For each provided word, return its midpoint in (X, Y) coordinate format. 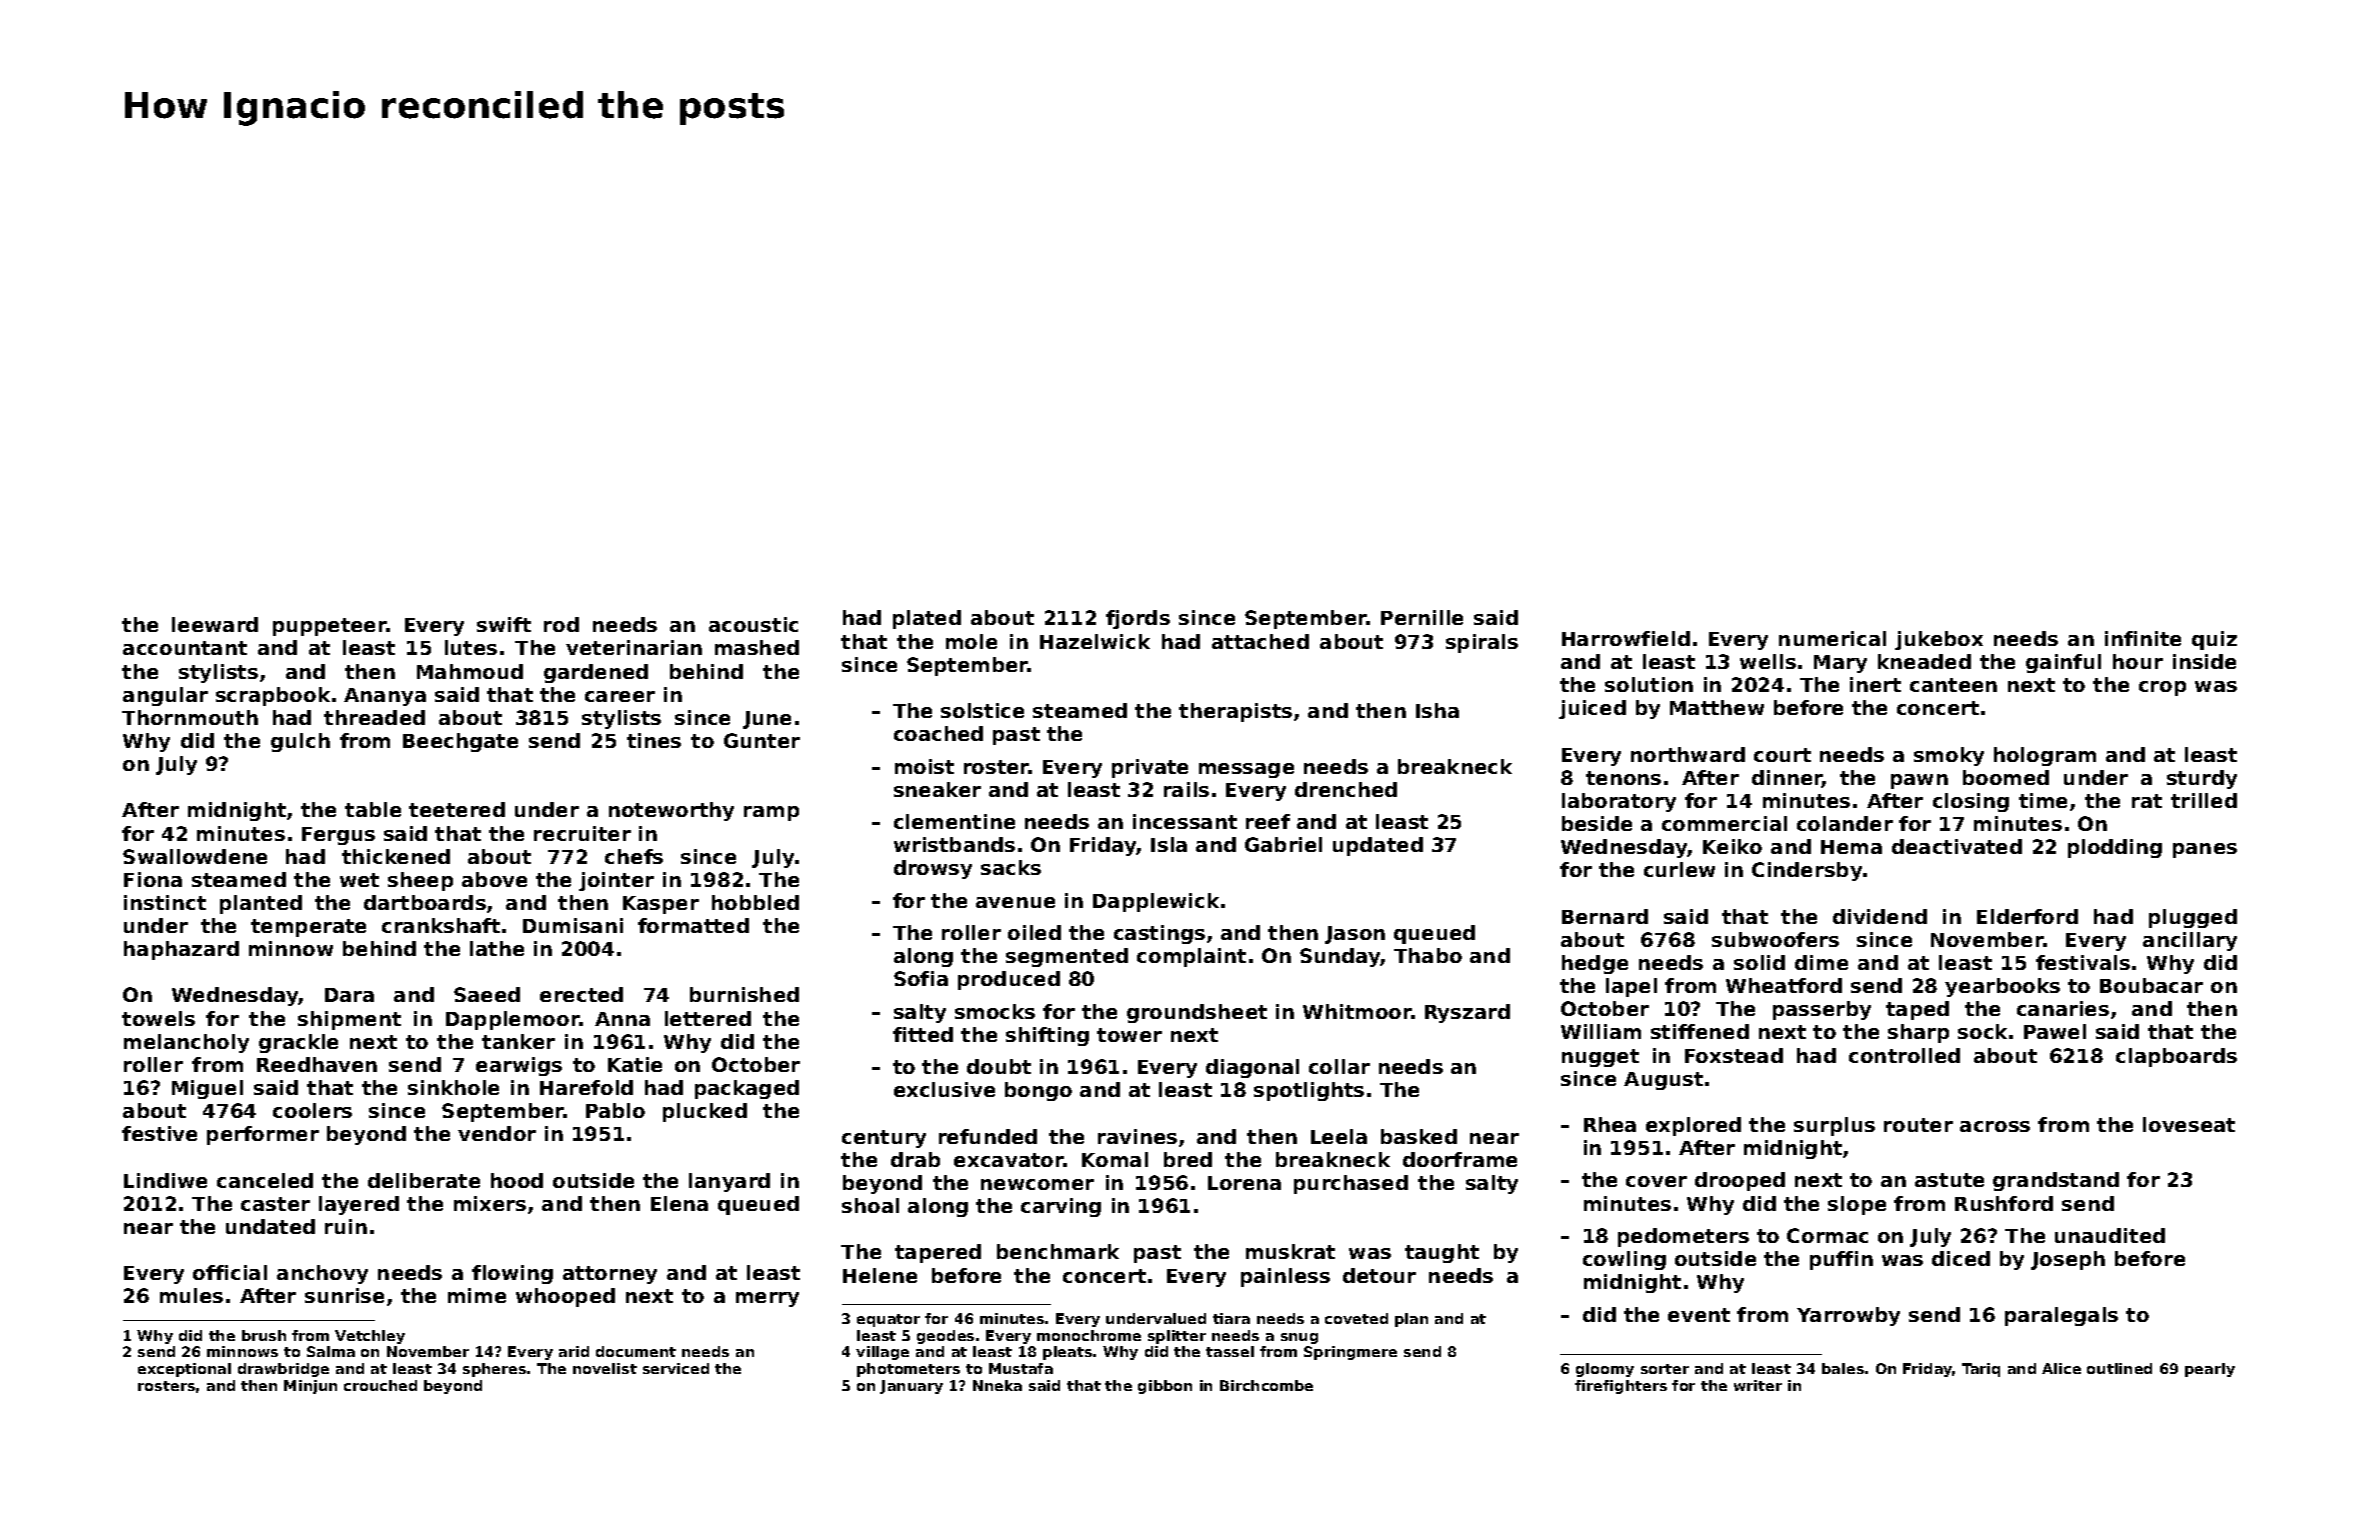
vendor (497, 1133)
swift (504, 624)
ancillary (2190, 941)
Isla (1169, 844)
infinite (2143, 638)
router (1918, 1125)
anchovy (322, 1274)
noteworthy (671, 811)
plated (927, 619)
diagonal (1252, 1068)
